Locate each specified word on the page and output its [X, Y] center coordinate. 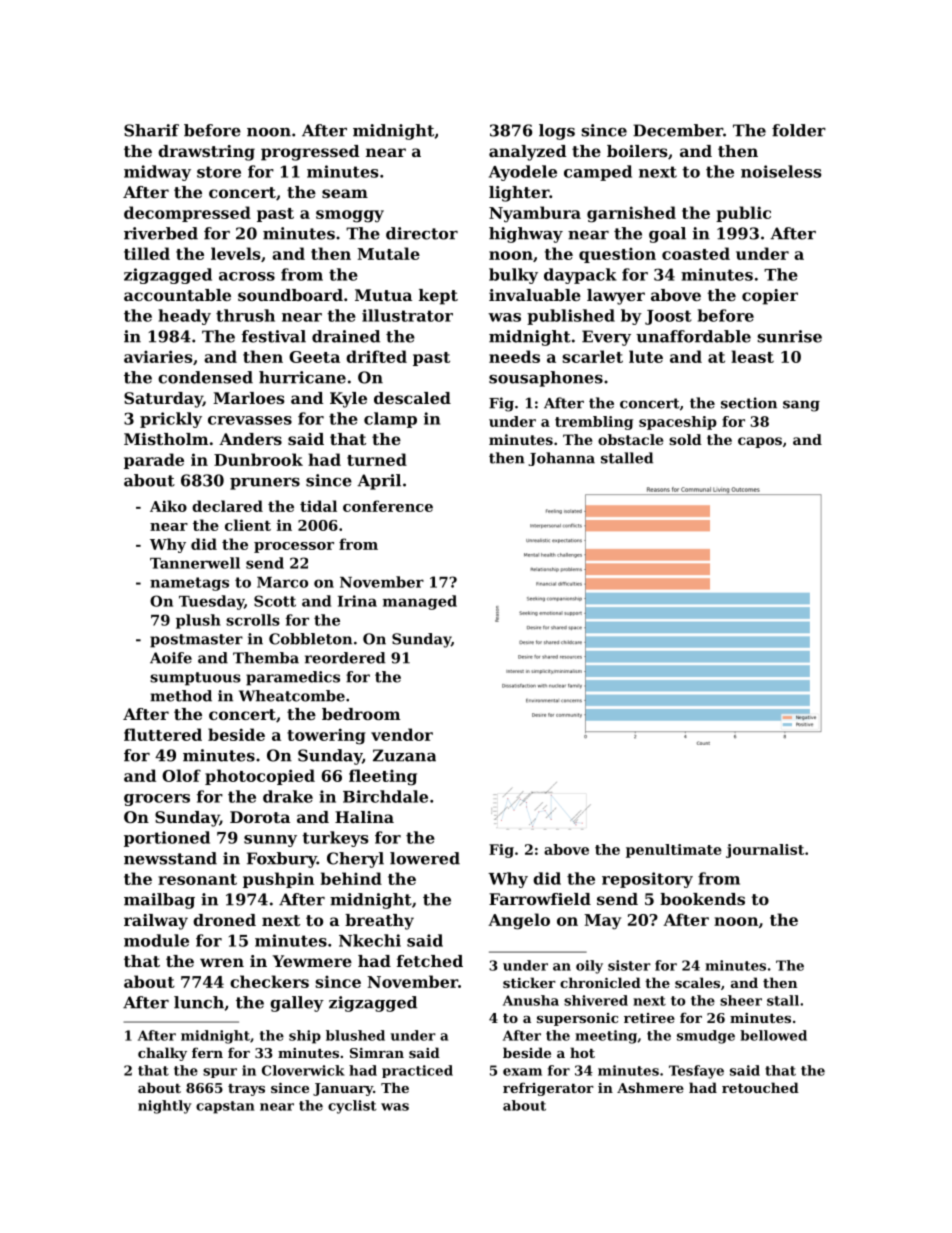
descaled [412, 398]
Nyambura [535, 214]
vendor [402, 734]
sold [685, 439]
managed [420, 602]
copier [770, 297]
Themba [266, 658]
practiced [417, 1071]
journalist [765, 851]
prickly [171, 420]
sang [801, 406]
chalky [162, 1054]
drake [288, 796]
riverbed [161, 233]
